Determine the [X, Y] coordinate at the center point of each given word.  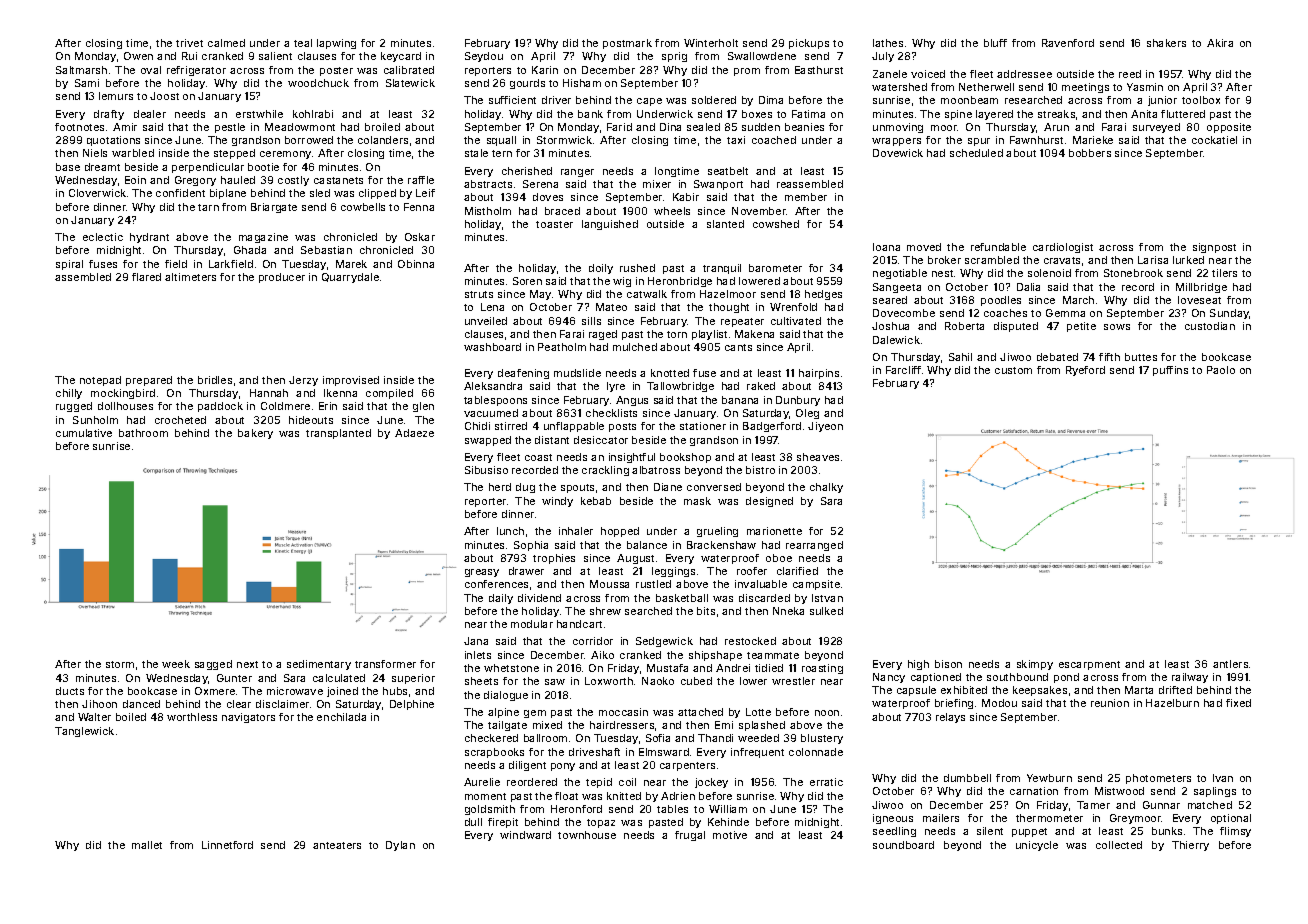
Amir [125, 127]
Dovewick [898, 153]
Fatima [808, 114]
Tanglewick [84, 732]
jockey [711, 783]
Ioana [886, 247]
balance [647, 545]
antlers [1230, 664]
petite [1081, 327]
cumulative [84, 433]
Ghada [250, 250]
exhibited [964, 690]
